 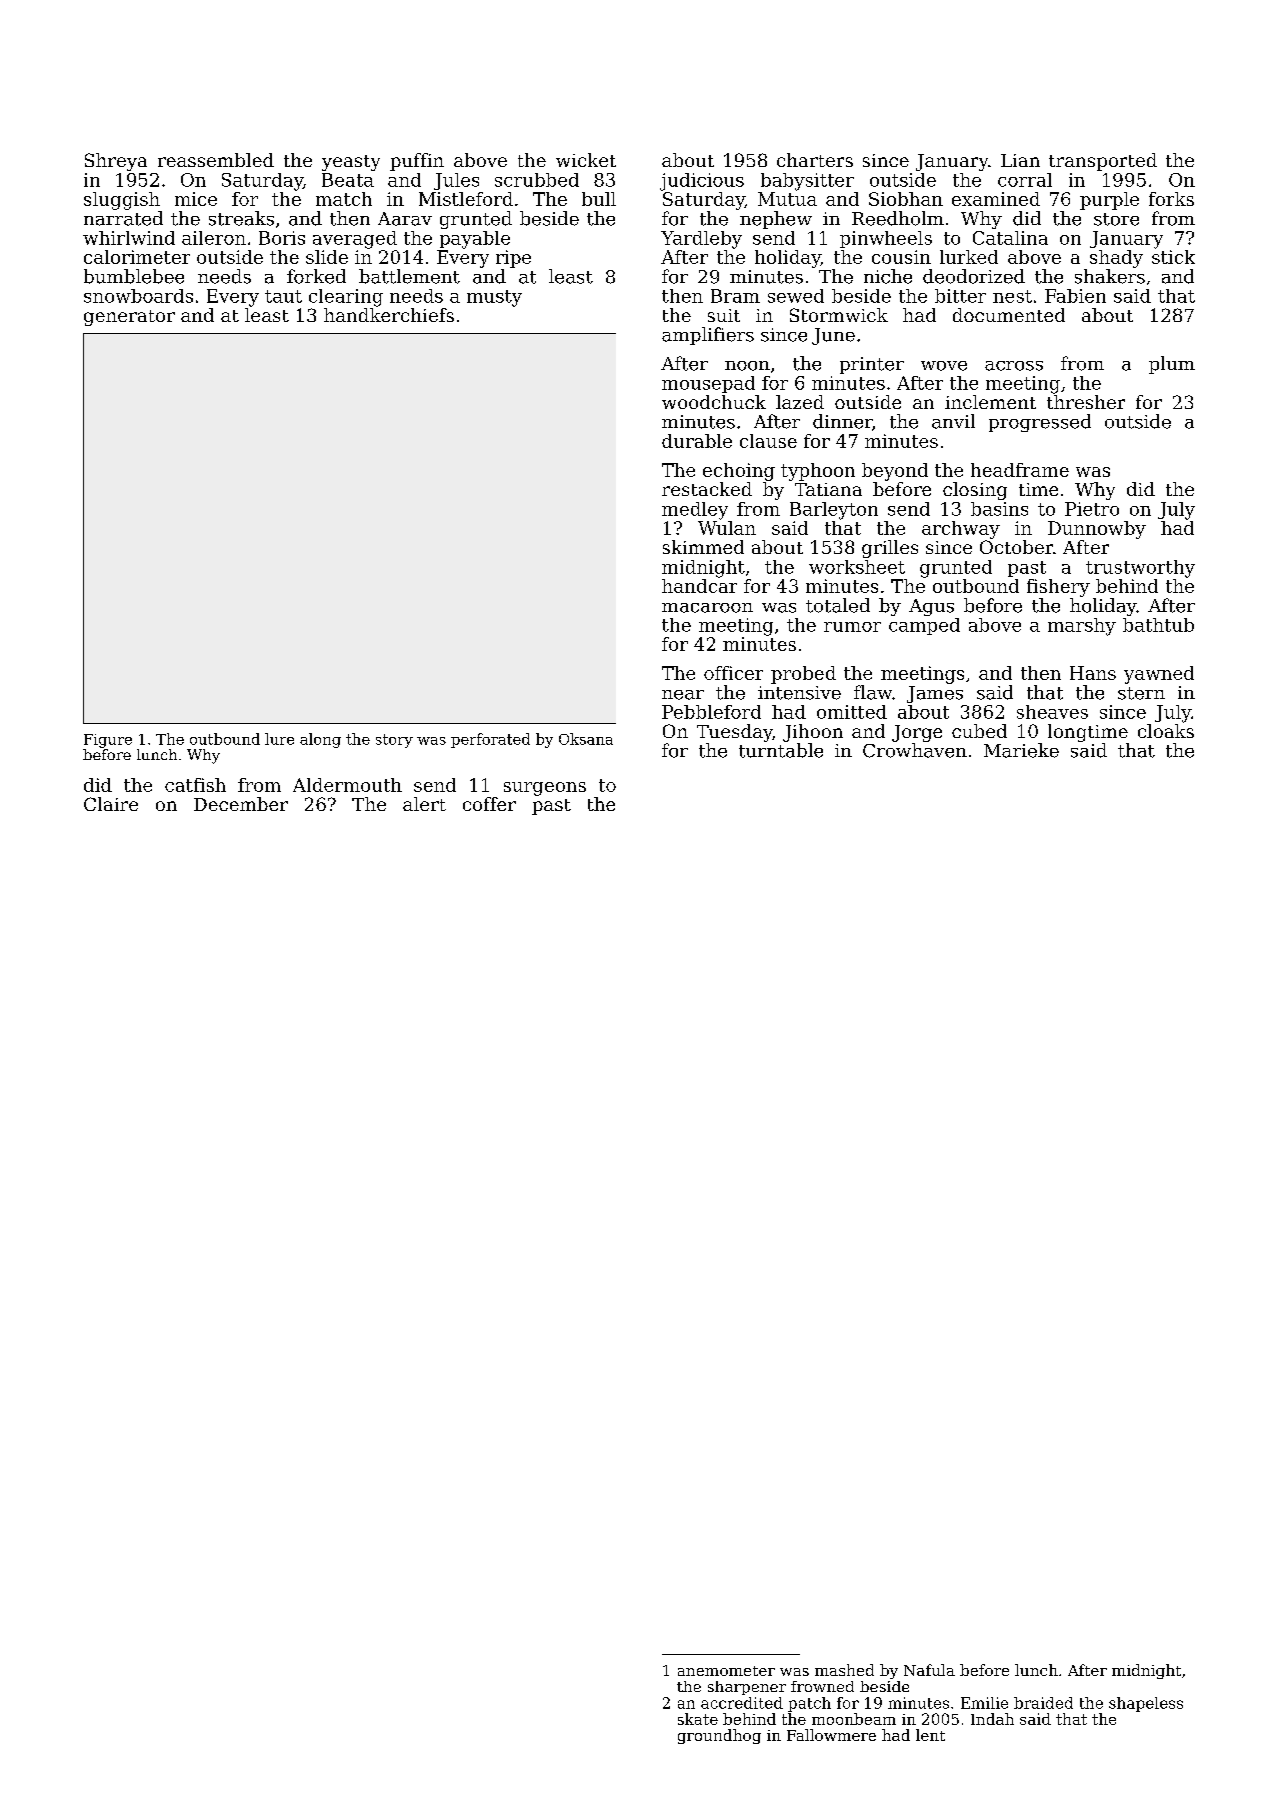 I want to click on cloaks, so click(x=1166, y=731).
